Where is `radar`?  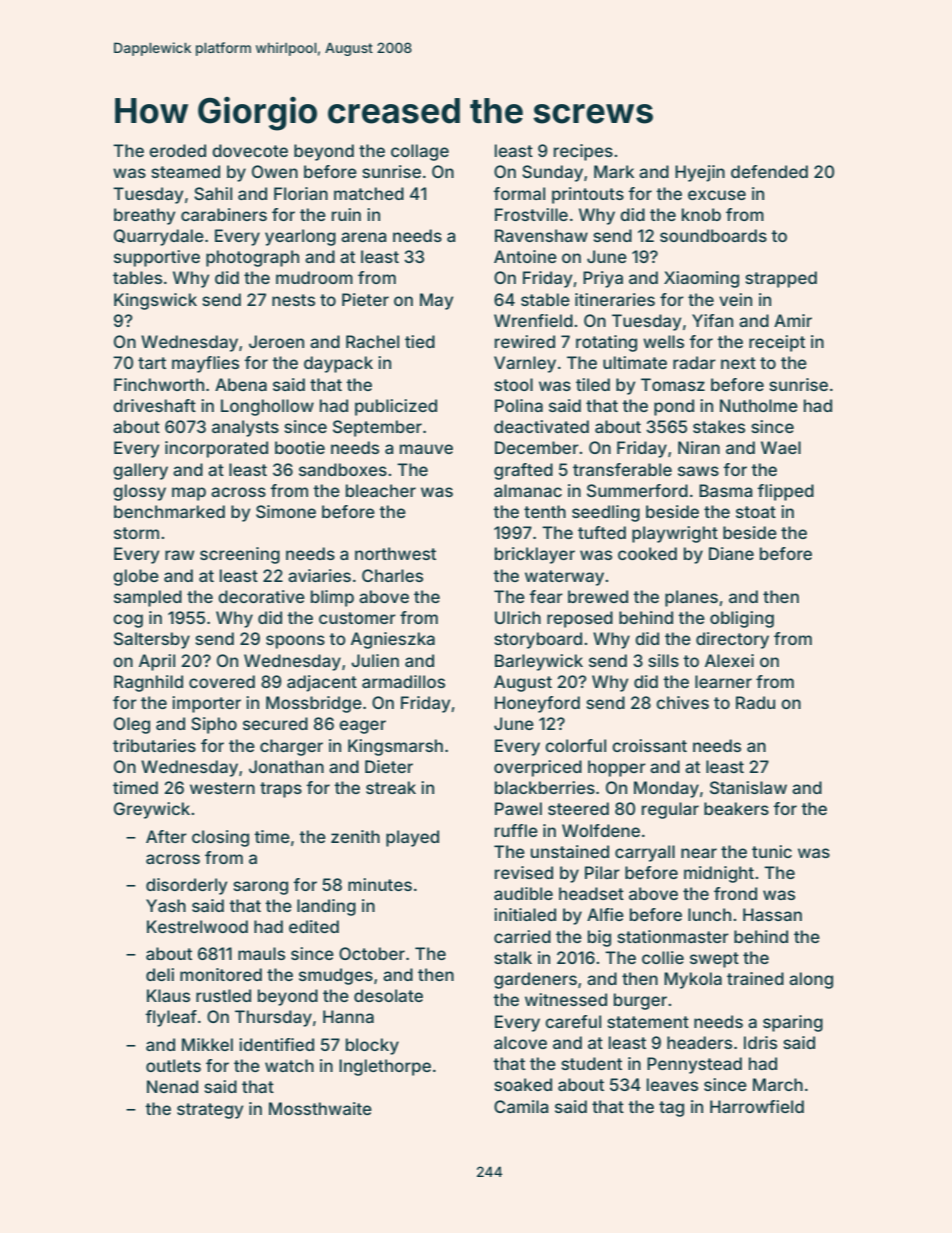 radar is located at coordinates (694, 362).
